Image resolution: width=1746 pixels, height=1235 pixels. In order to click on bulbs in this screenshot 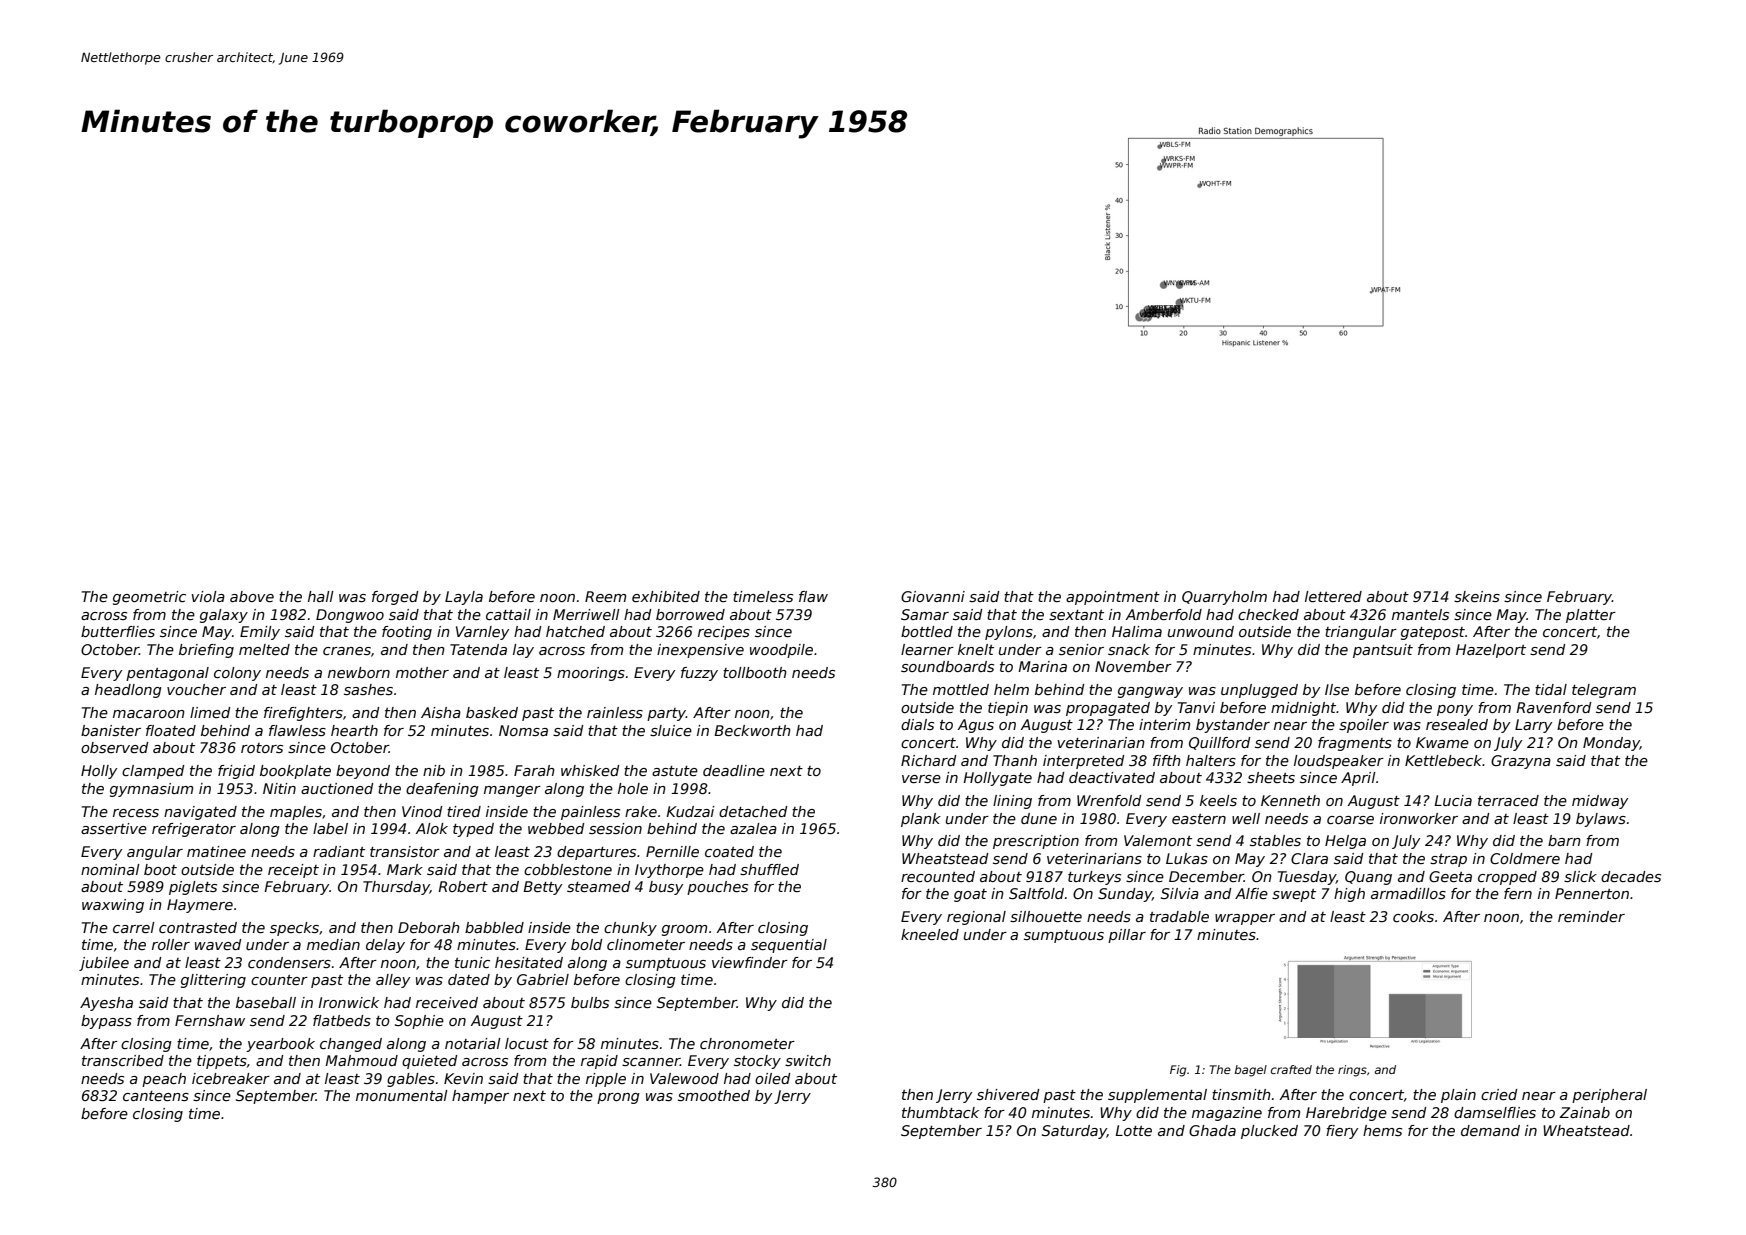, I will do `click(590, 1002)`.
